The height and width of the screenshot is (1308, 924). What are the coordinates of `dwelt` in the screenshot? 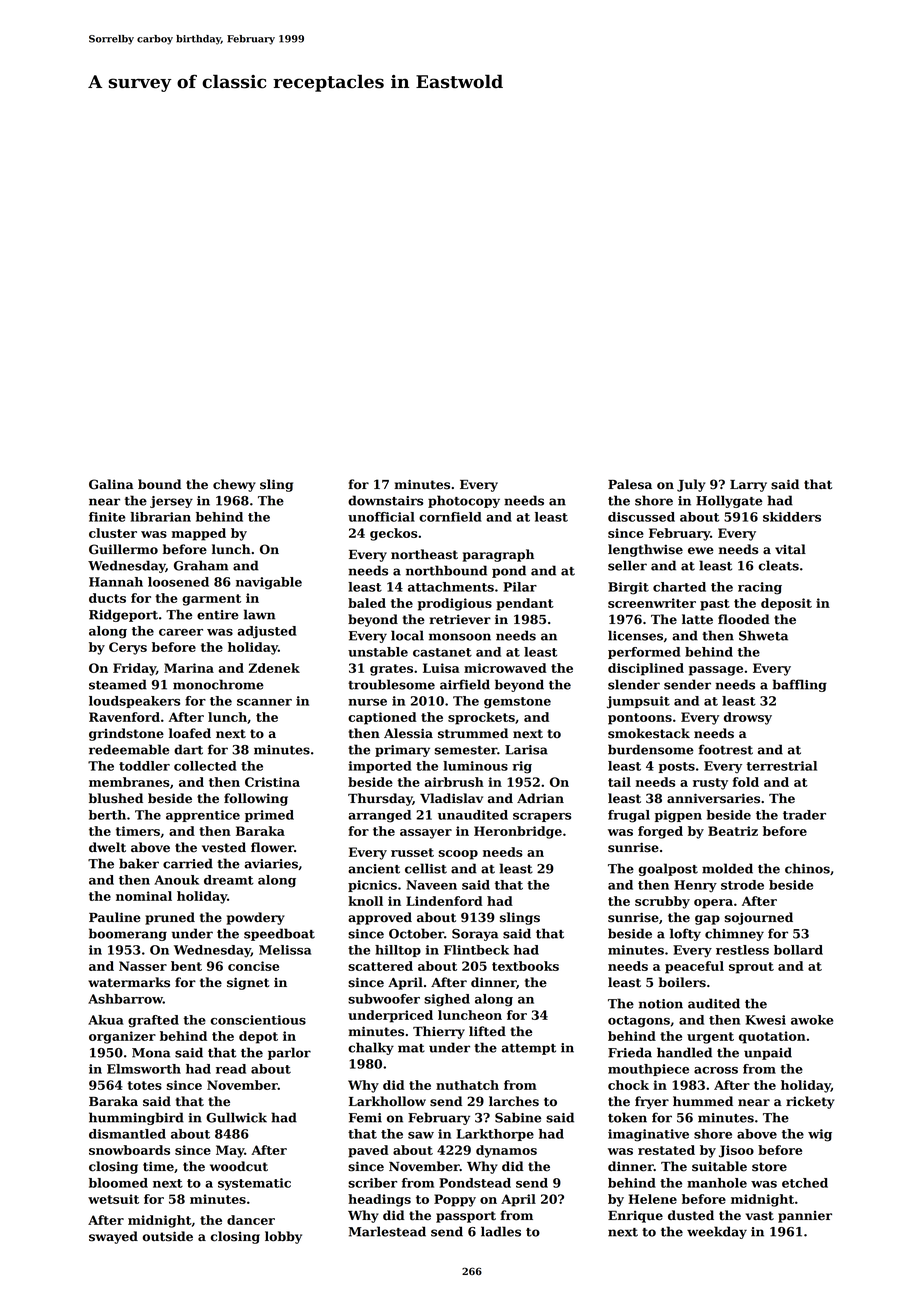 It's located at (107, 847).
